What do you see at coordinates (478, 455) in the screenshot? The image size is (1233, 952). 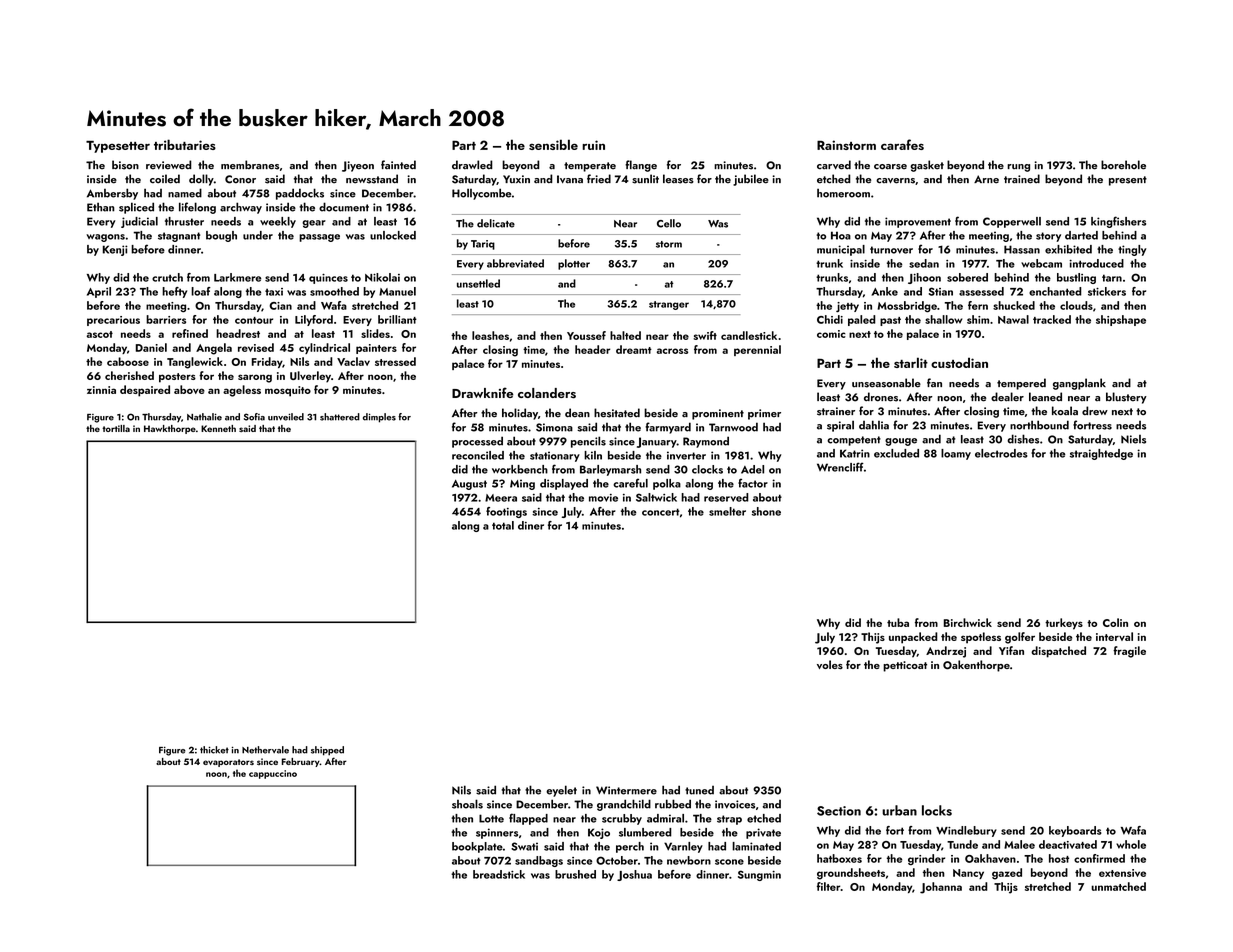 I see `reconciled` at bounding box center [478, 455].
